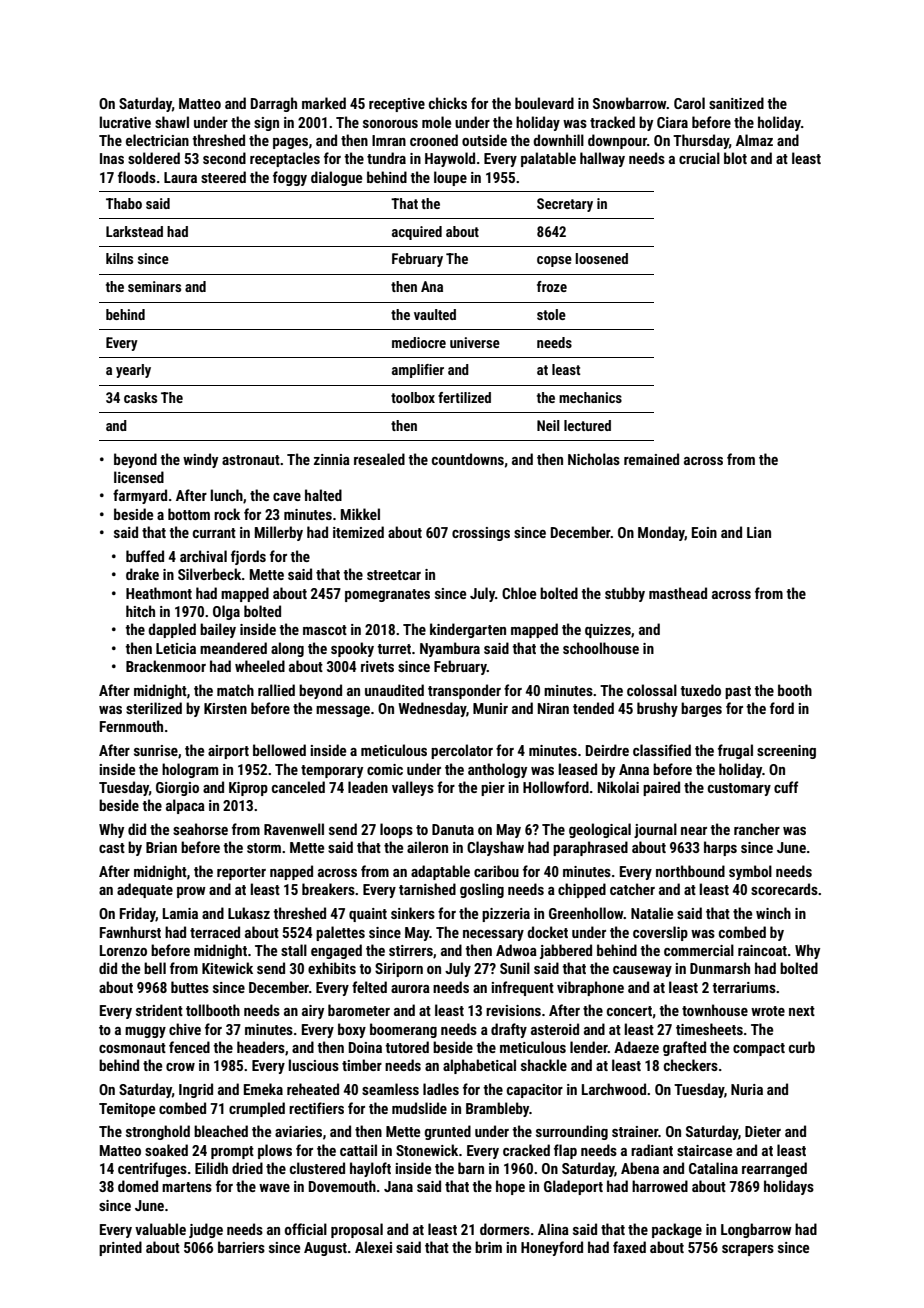 The width and height of the image is (924, 1308). What do you see at coordinates (488, 1247) in the image?
I see `brim` at bounding box center [488, 1247].
